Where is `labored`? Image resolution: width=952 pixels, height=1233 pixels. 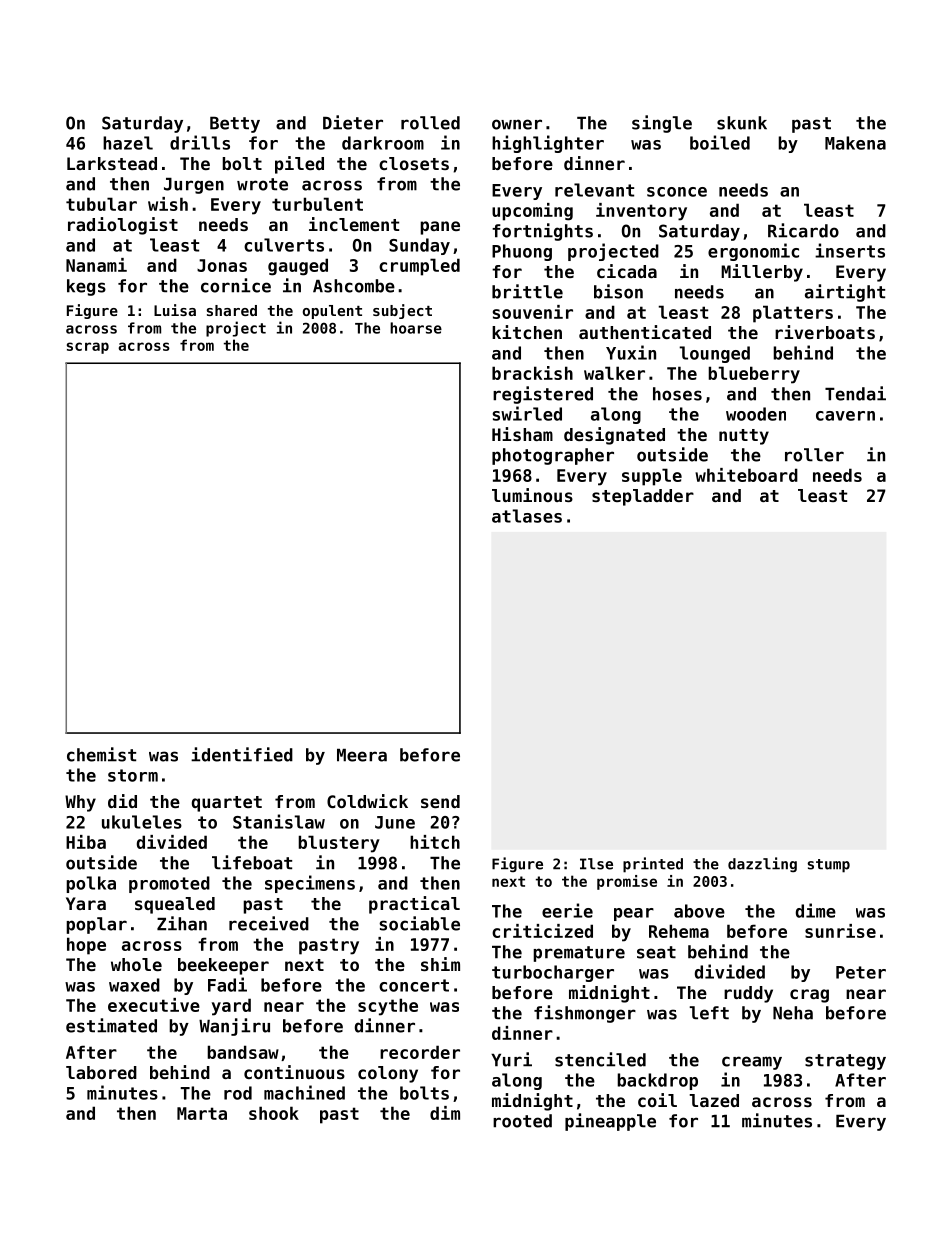
labored is located at coordinates (101, 1072).
